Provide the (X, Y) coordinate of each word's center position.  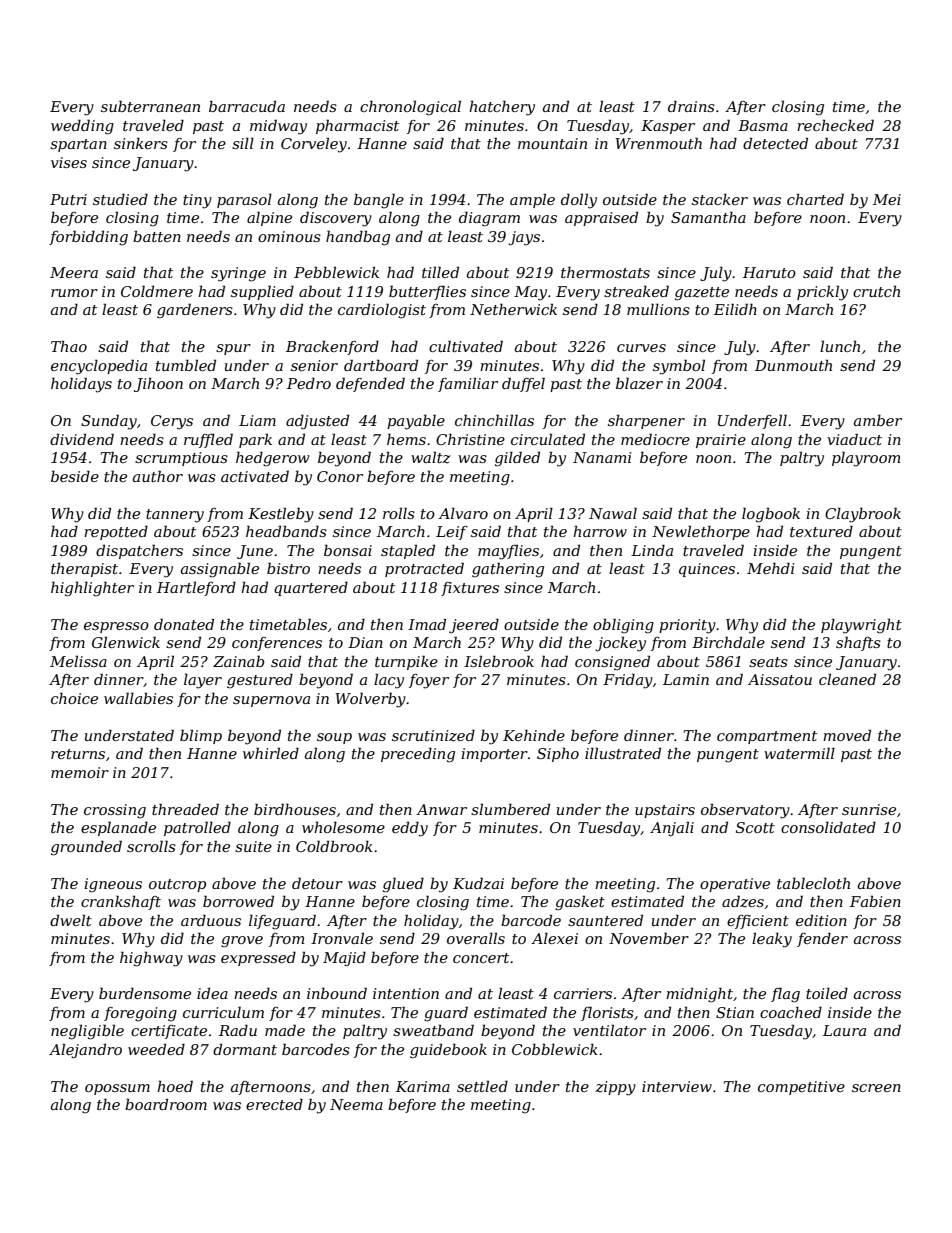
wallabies (138, 698)
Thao (69, 346)
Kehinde (534, 735)
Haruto (769, 272)
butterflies (427, 292)
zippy (615, 1088)
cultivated (466, 346)
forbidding (88, 238)
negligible (87, 1032)
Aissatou (780, 679)
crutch (876, 291)
